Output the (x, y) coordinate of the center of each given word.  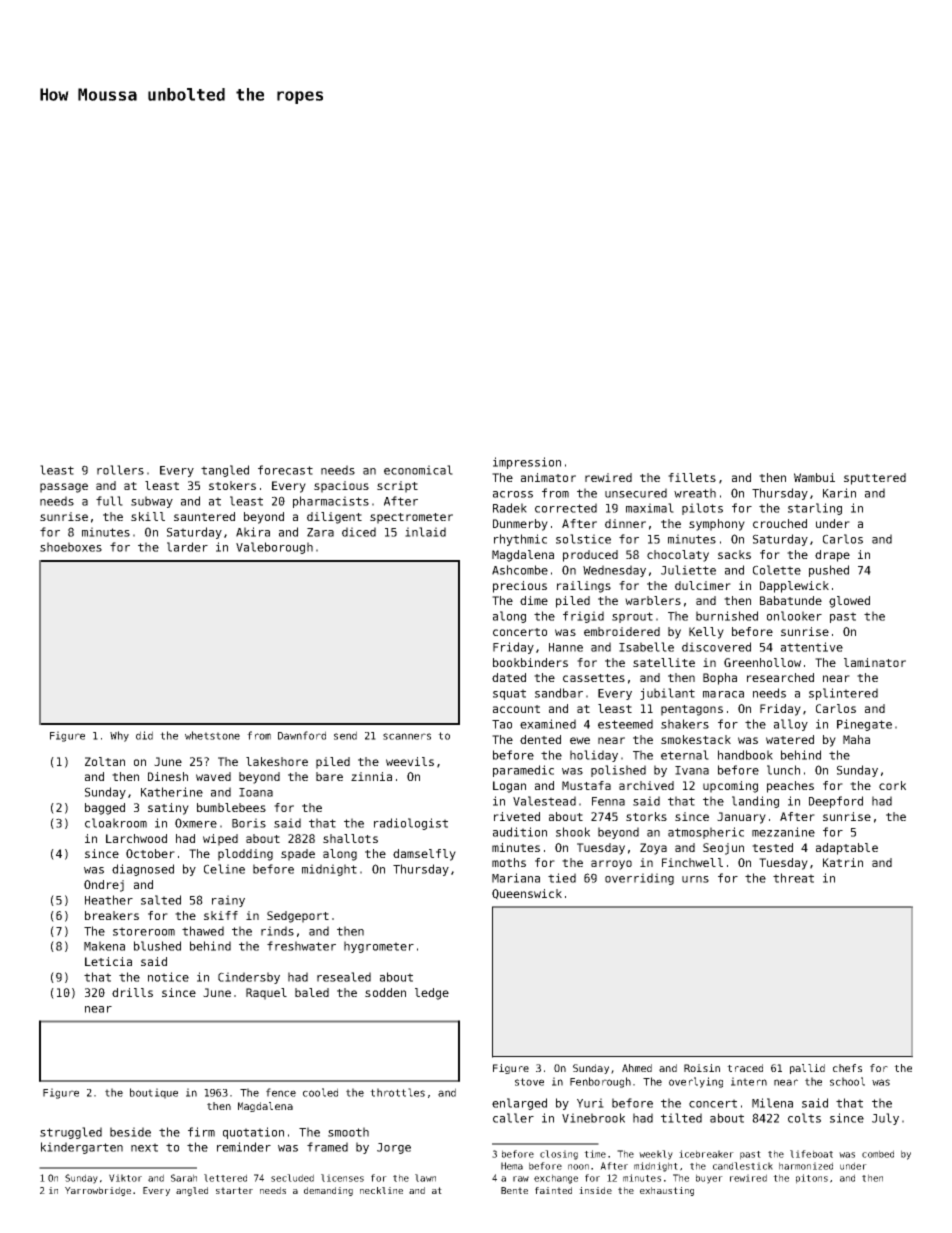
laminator (875, 662)
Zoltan (105, 761)
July (885, 1119)
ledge (432, 994)
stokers (232, 485)
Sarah (184, 1178)
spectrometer (411, 518)
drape (832, 556)
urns (695, 879)
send (345, 735)
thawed (203, 931)
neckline (381, 1190)
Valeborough (274, 548)
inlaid (425, 532)
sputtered (875, 479)
